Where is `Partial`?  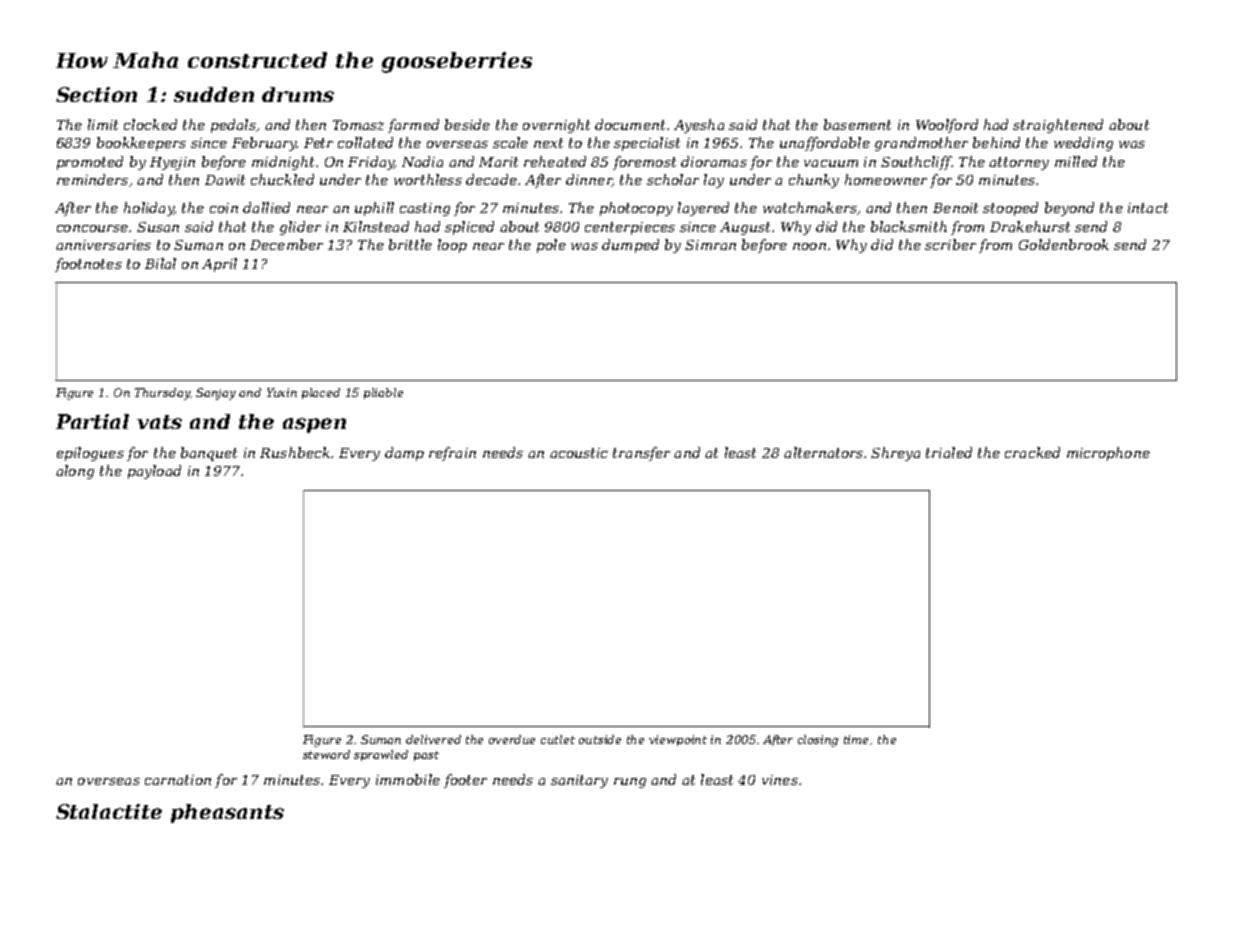
Partial is located at coordinates (92, 421).
